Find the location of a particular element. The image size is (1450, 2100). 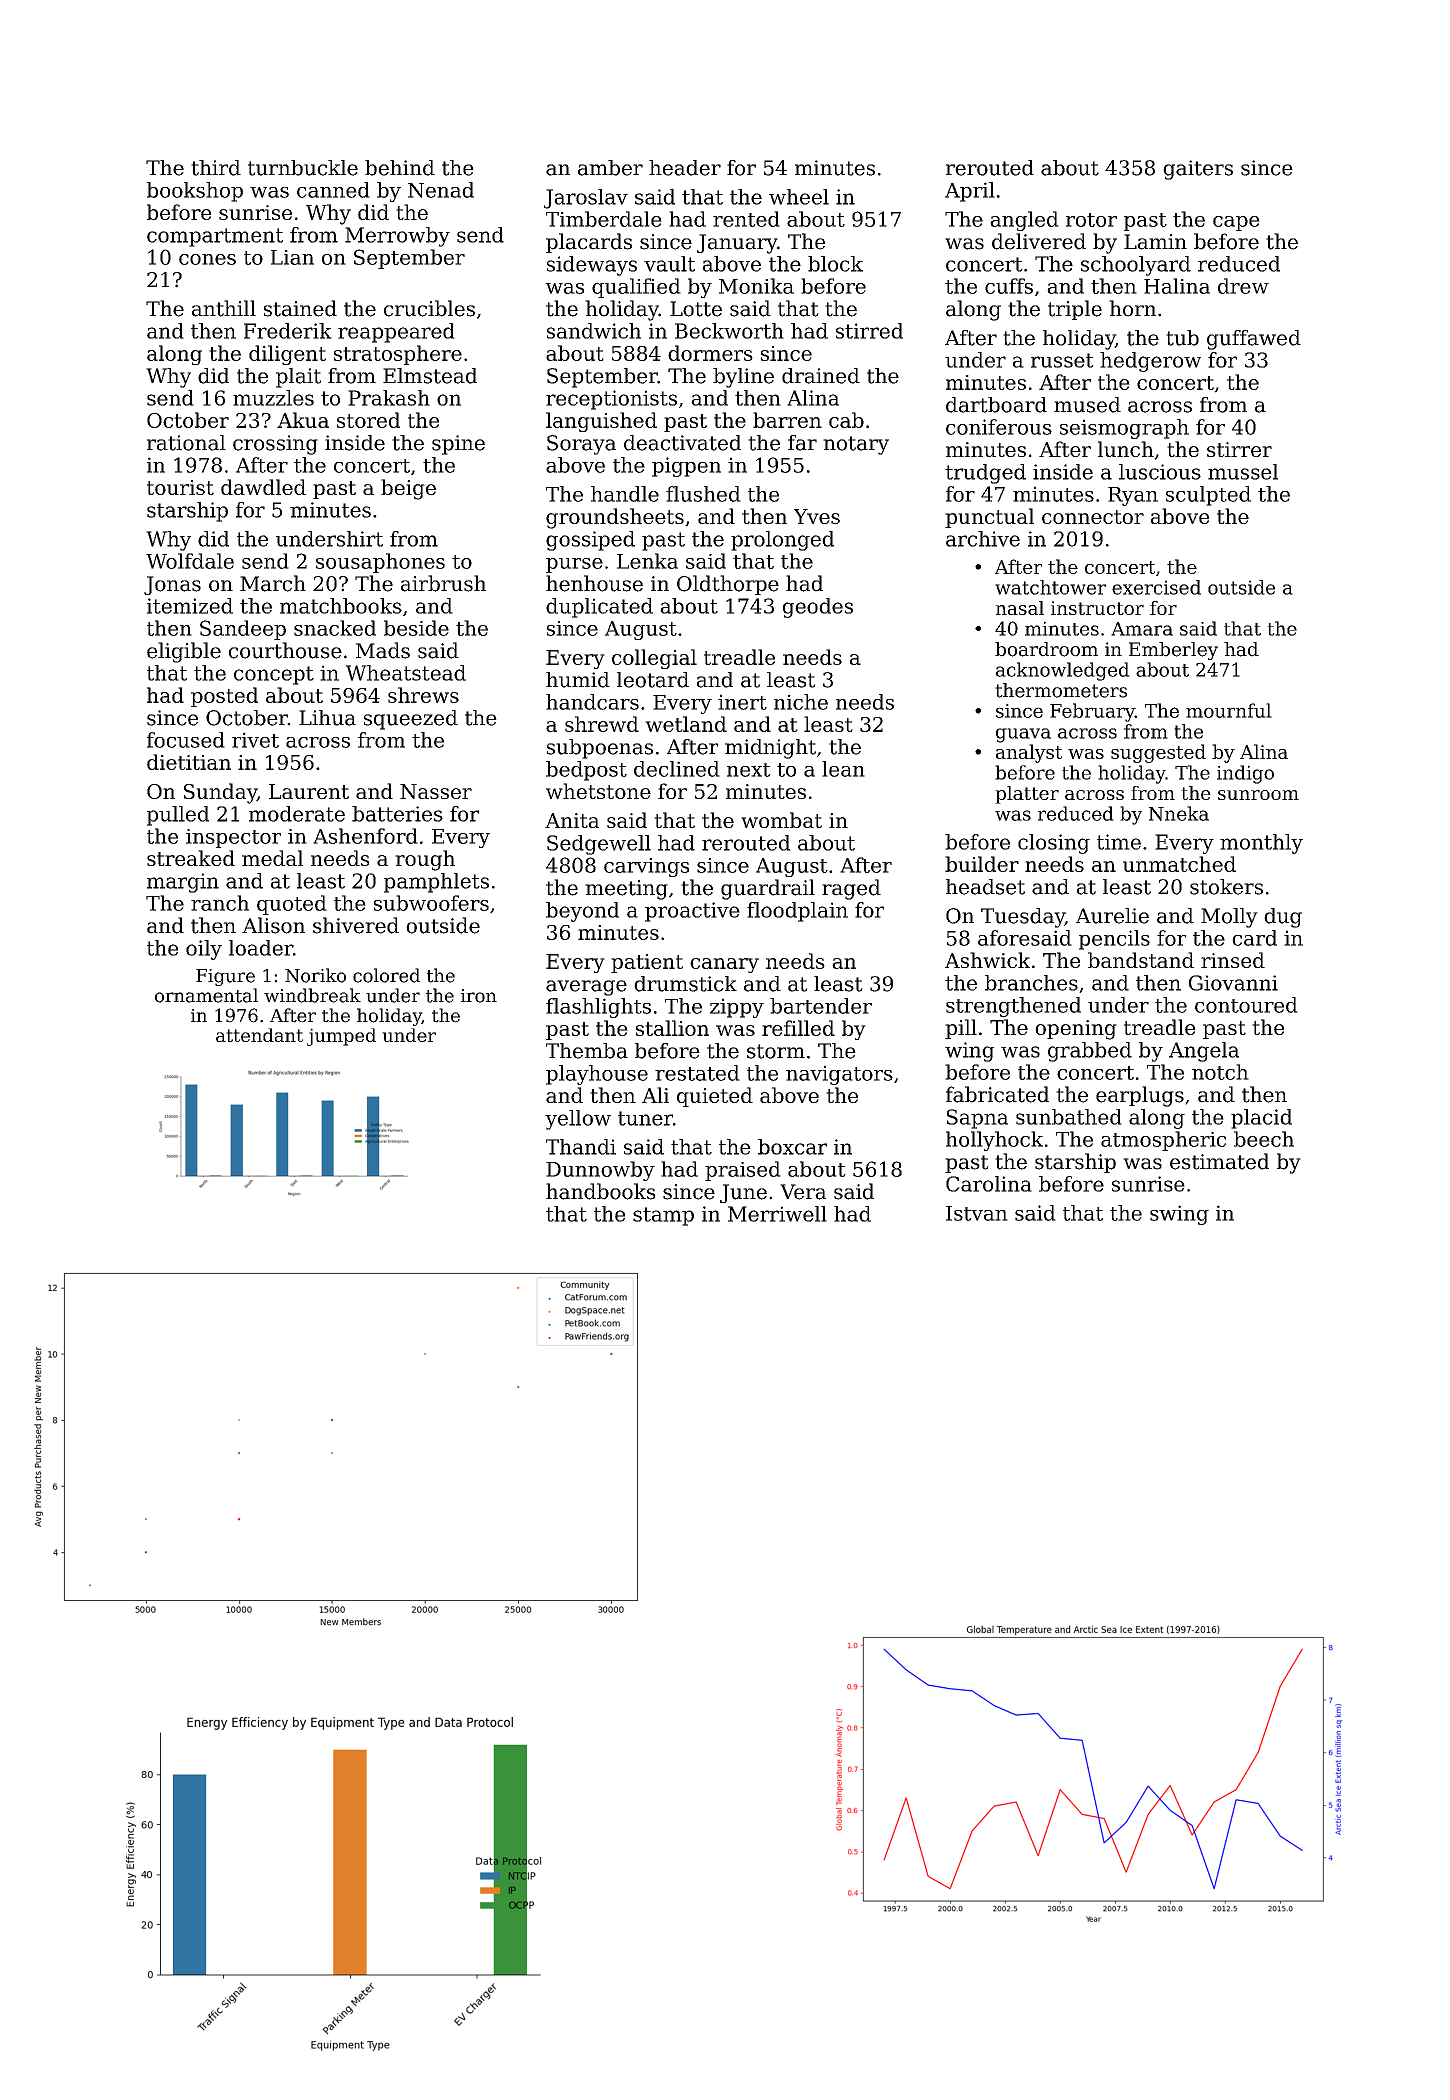

Sedgewell is located at coordinates (599, 845).
